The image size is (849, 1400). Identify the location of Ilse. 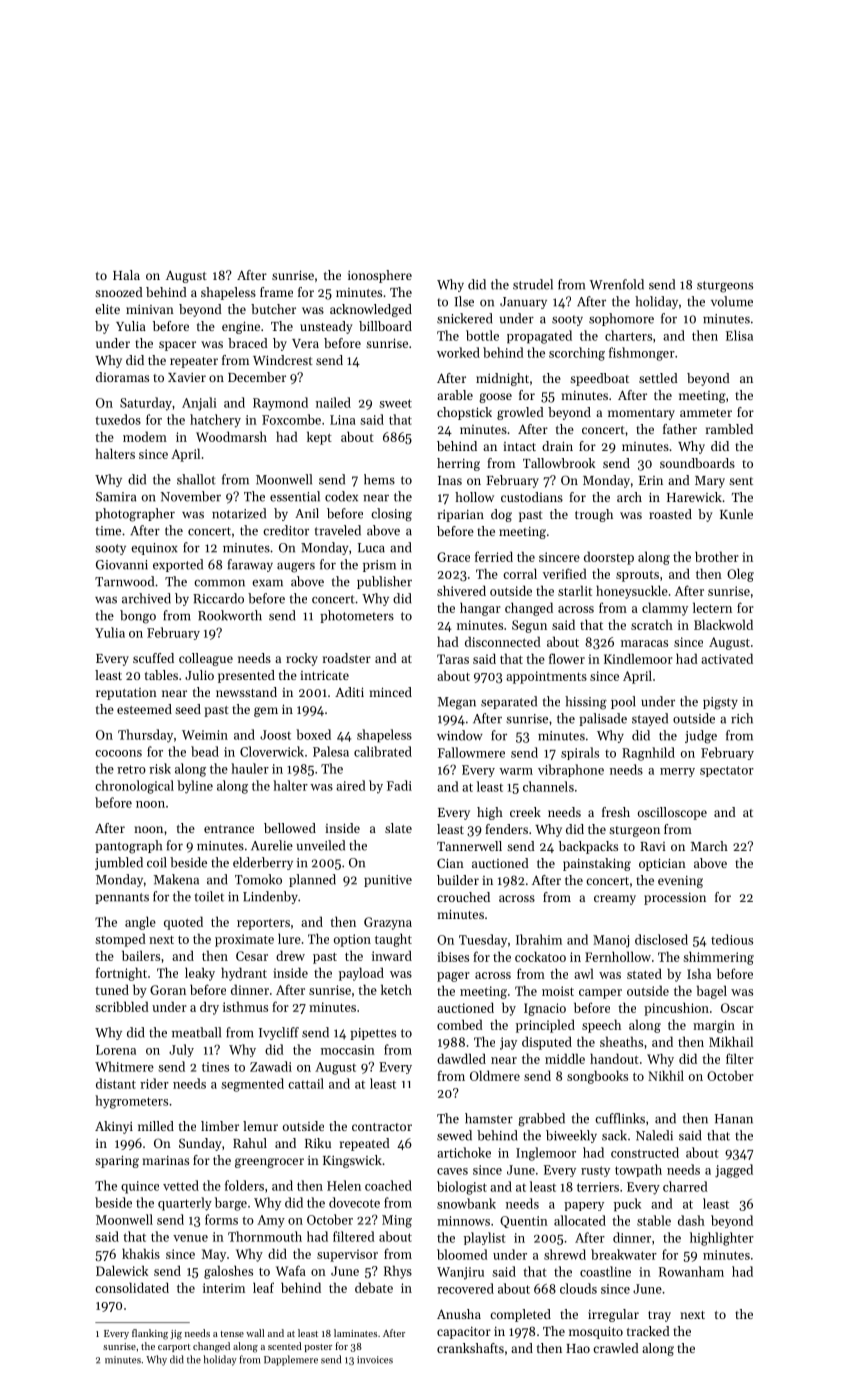
(464, 301).
